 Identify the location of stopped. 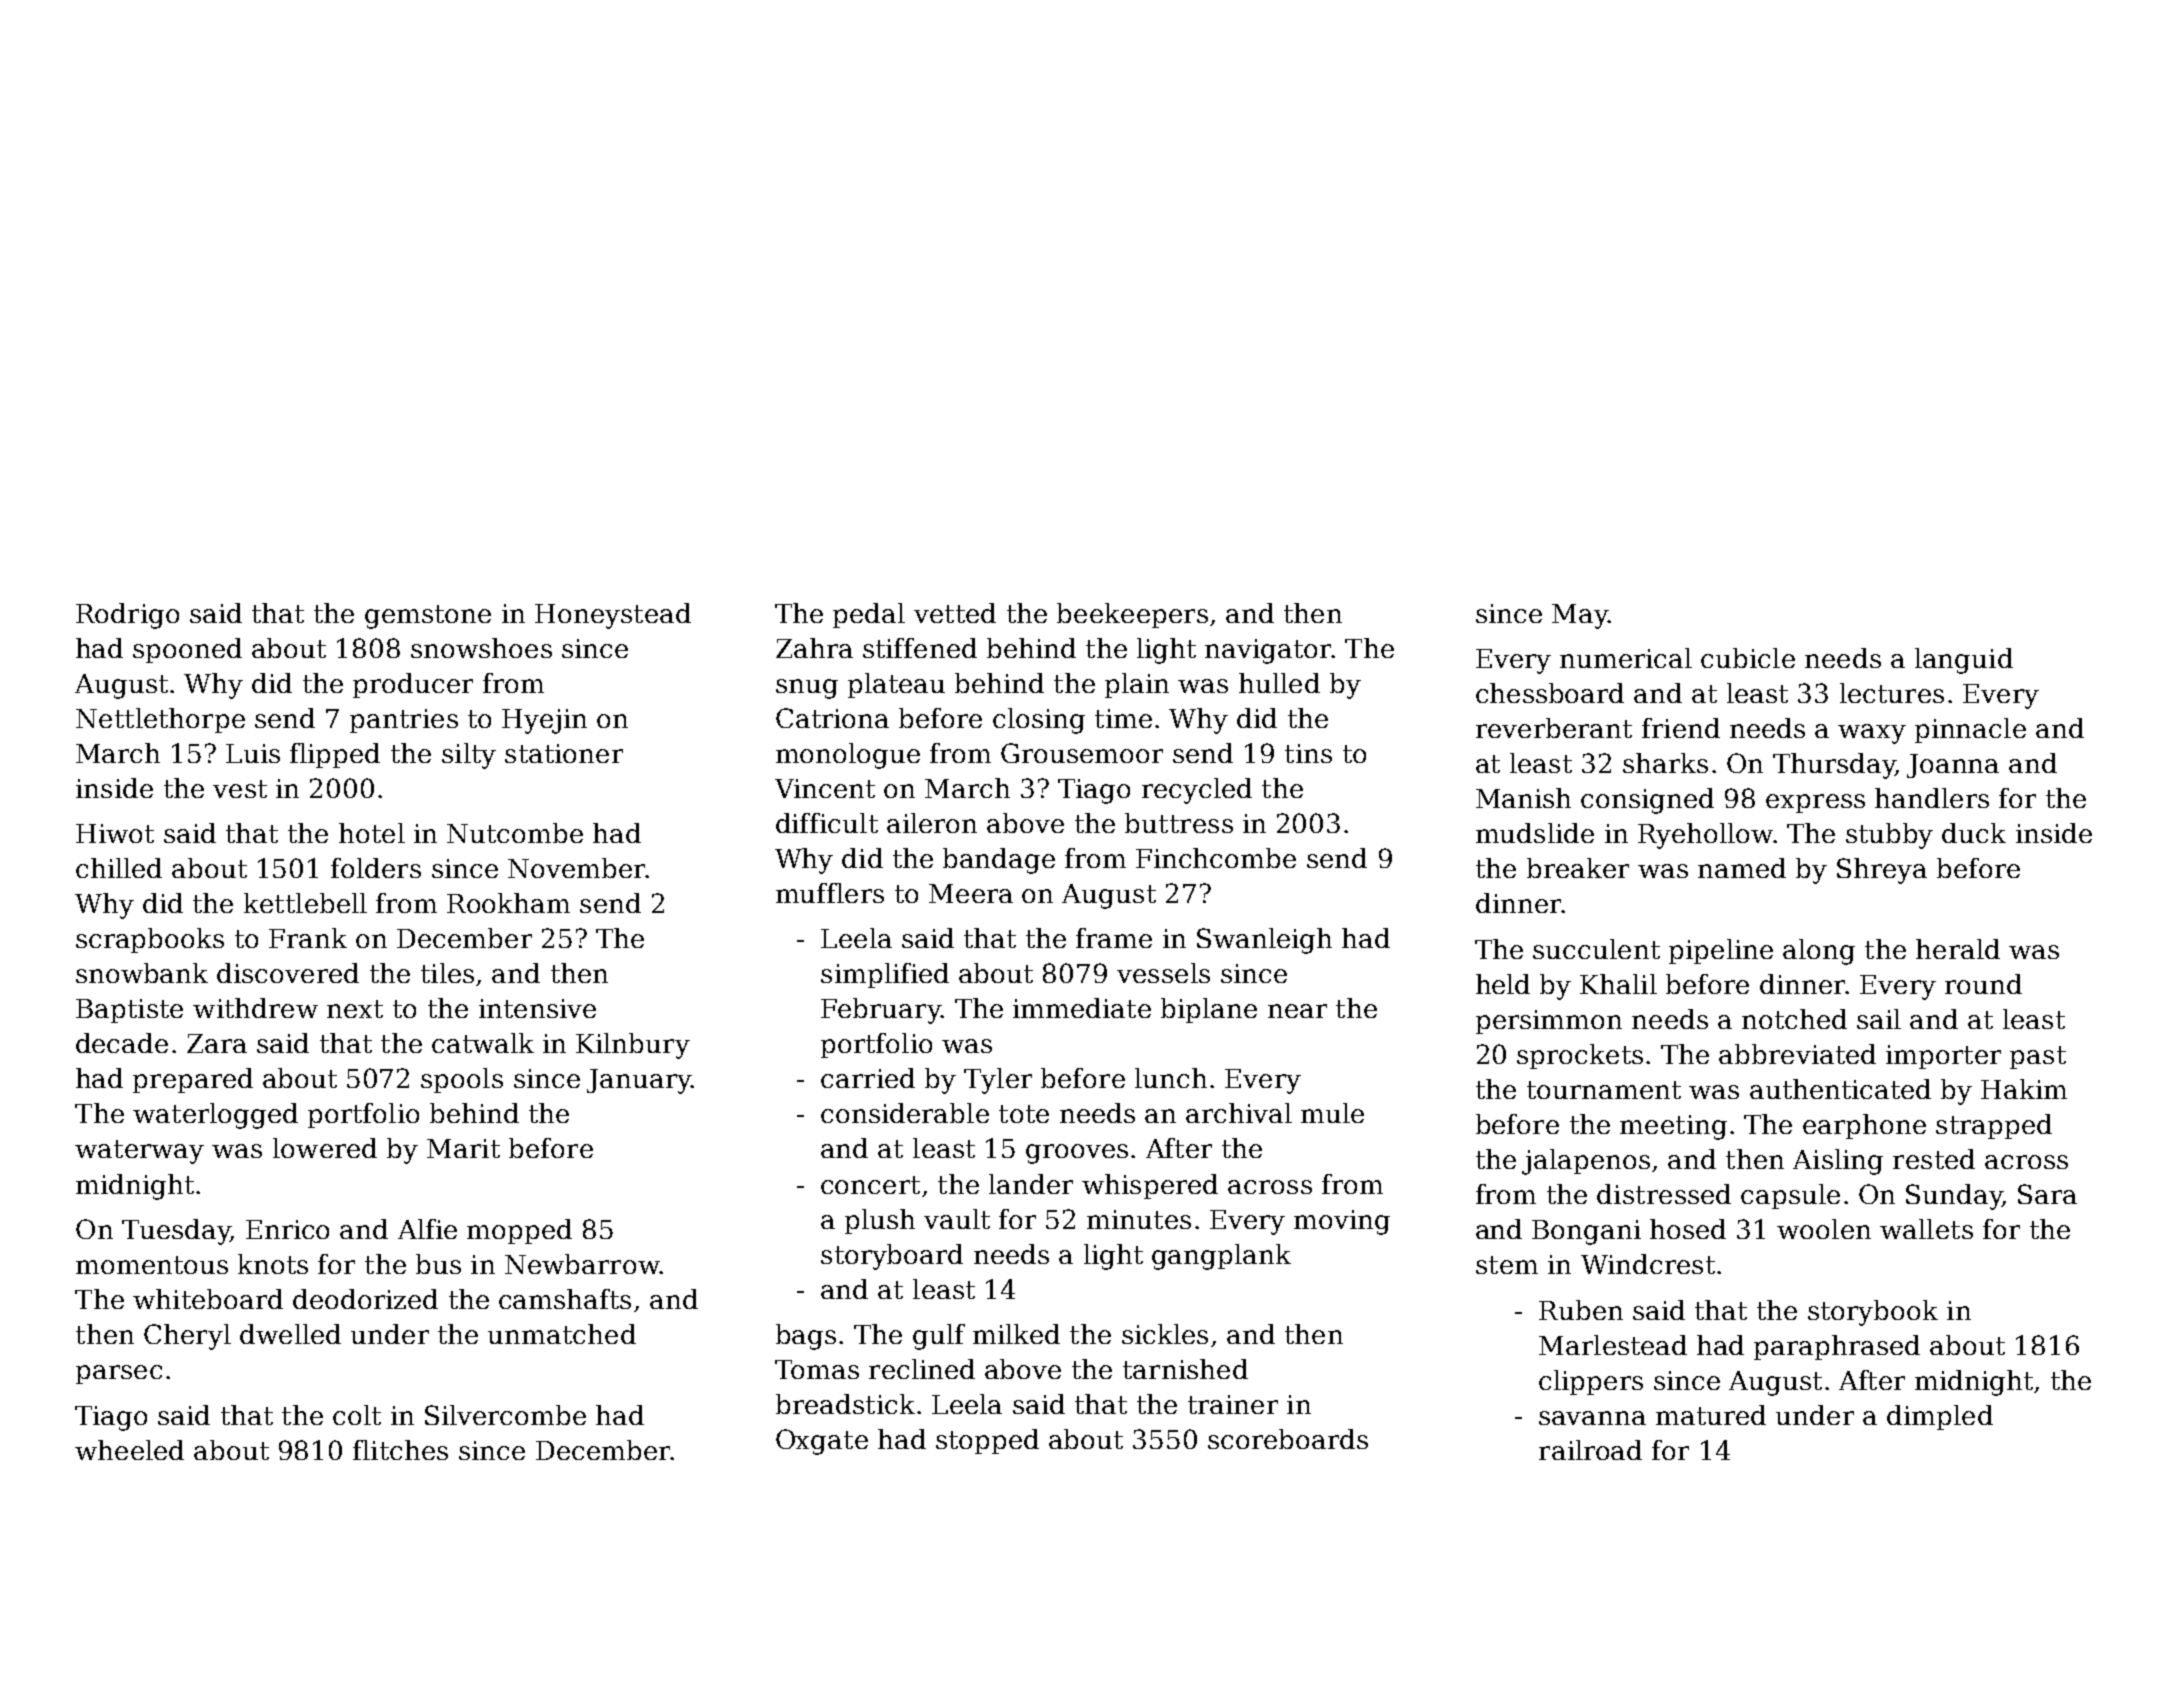
(987, 1441).
